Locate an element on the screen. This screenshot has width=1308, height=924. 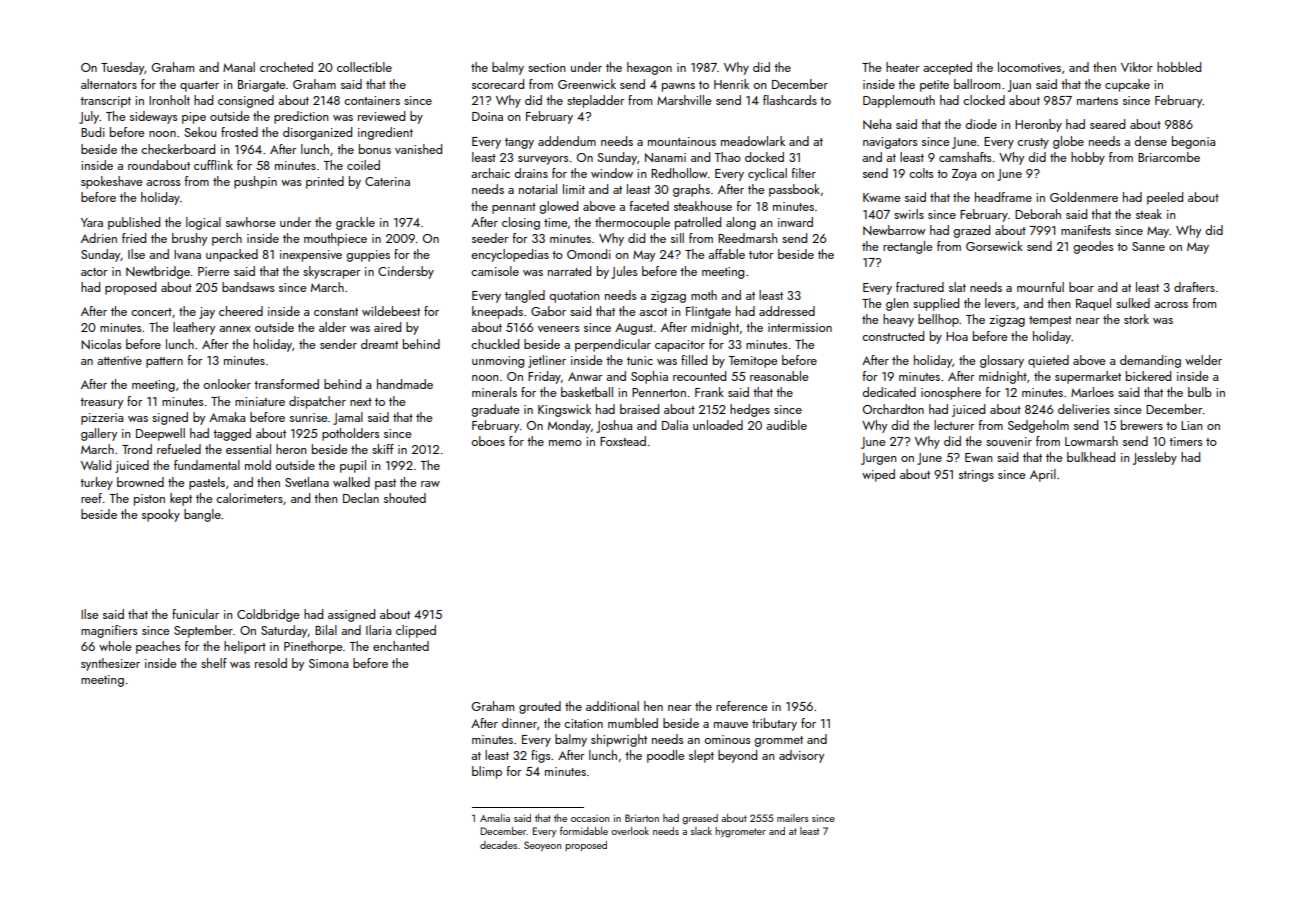
hexagon is located at coordinates (649, 68).
